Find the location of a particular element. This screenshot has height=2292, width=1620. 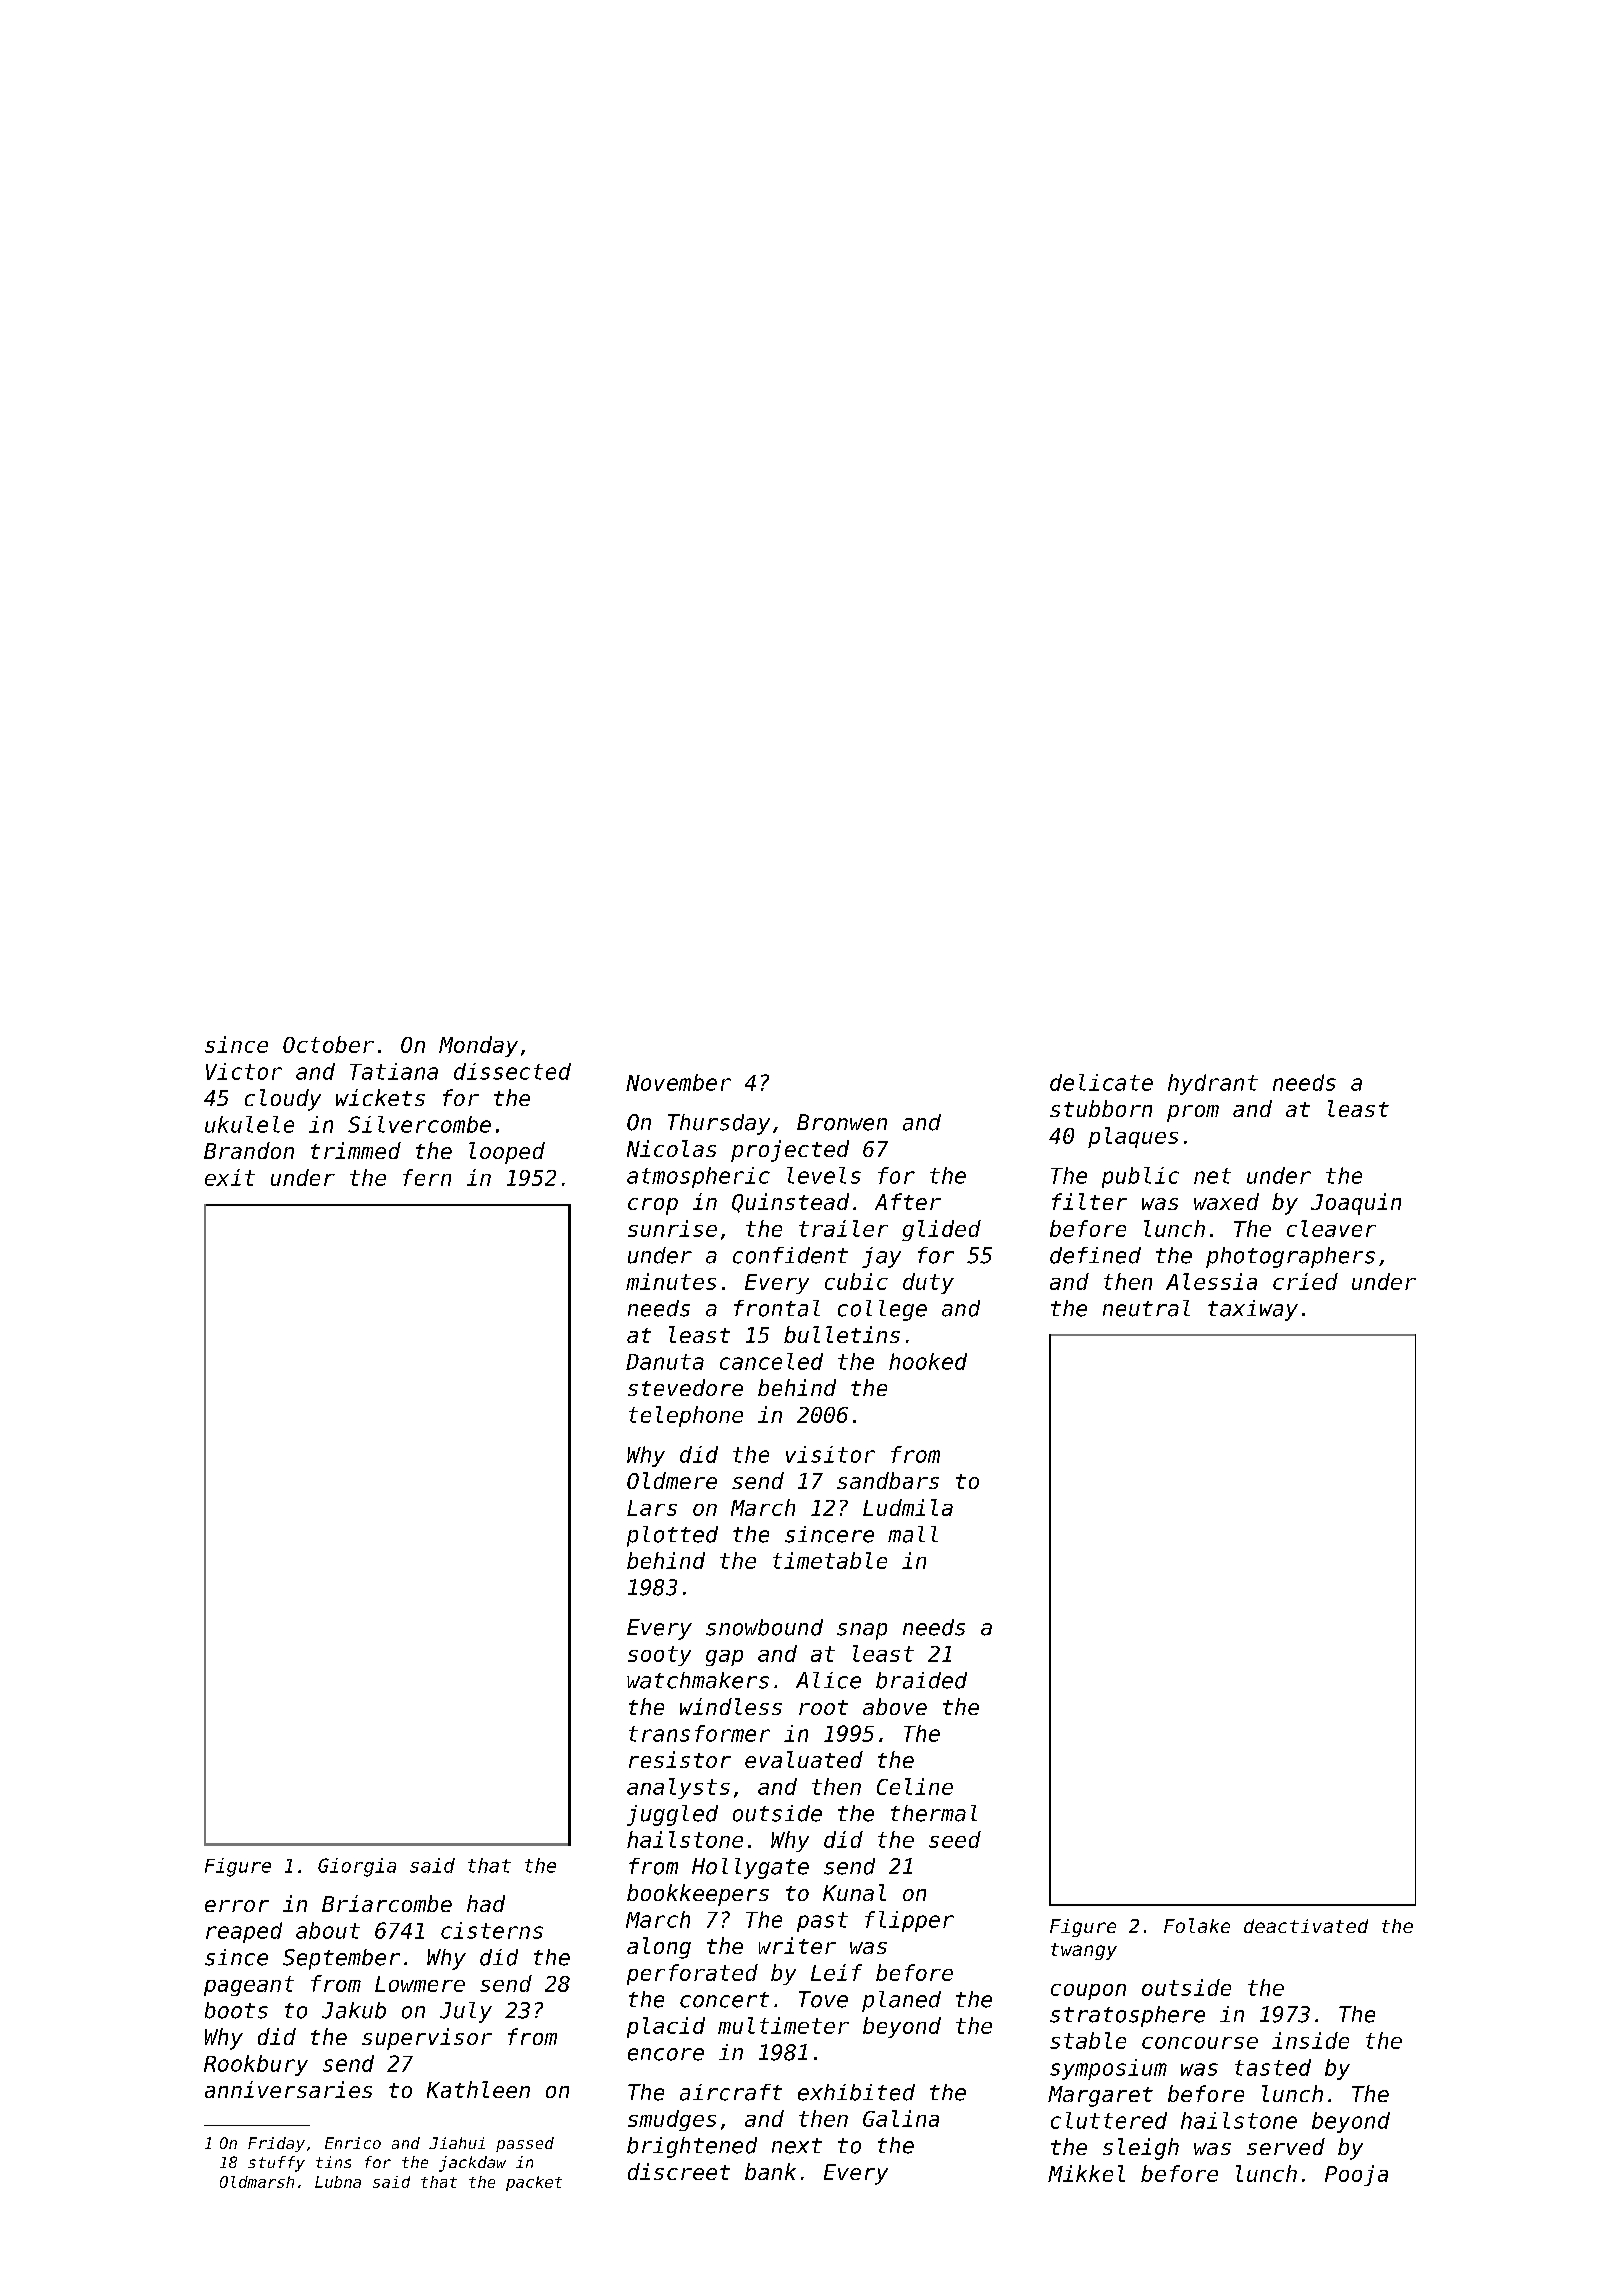

hydrant is located at coordinates (1213, 1084).
